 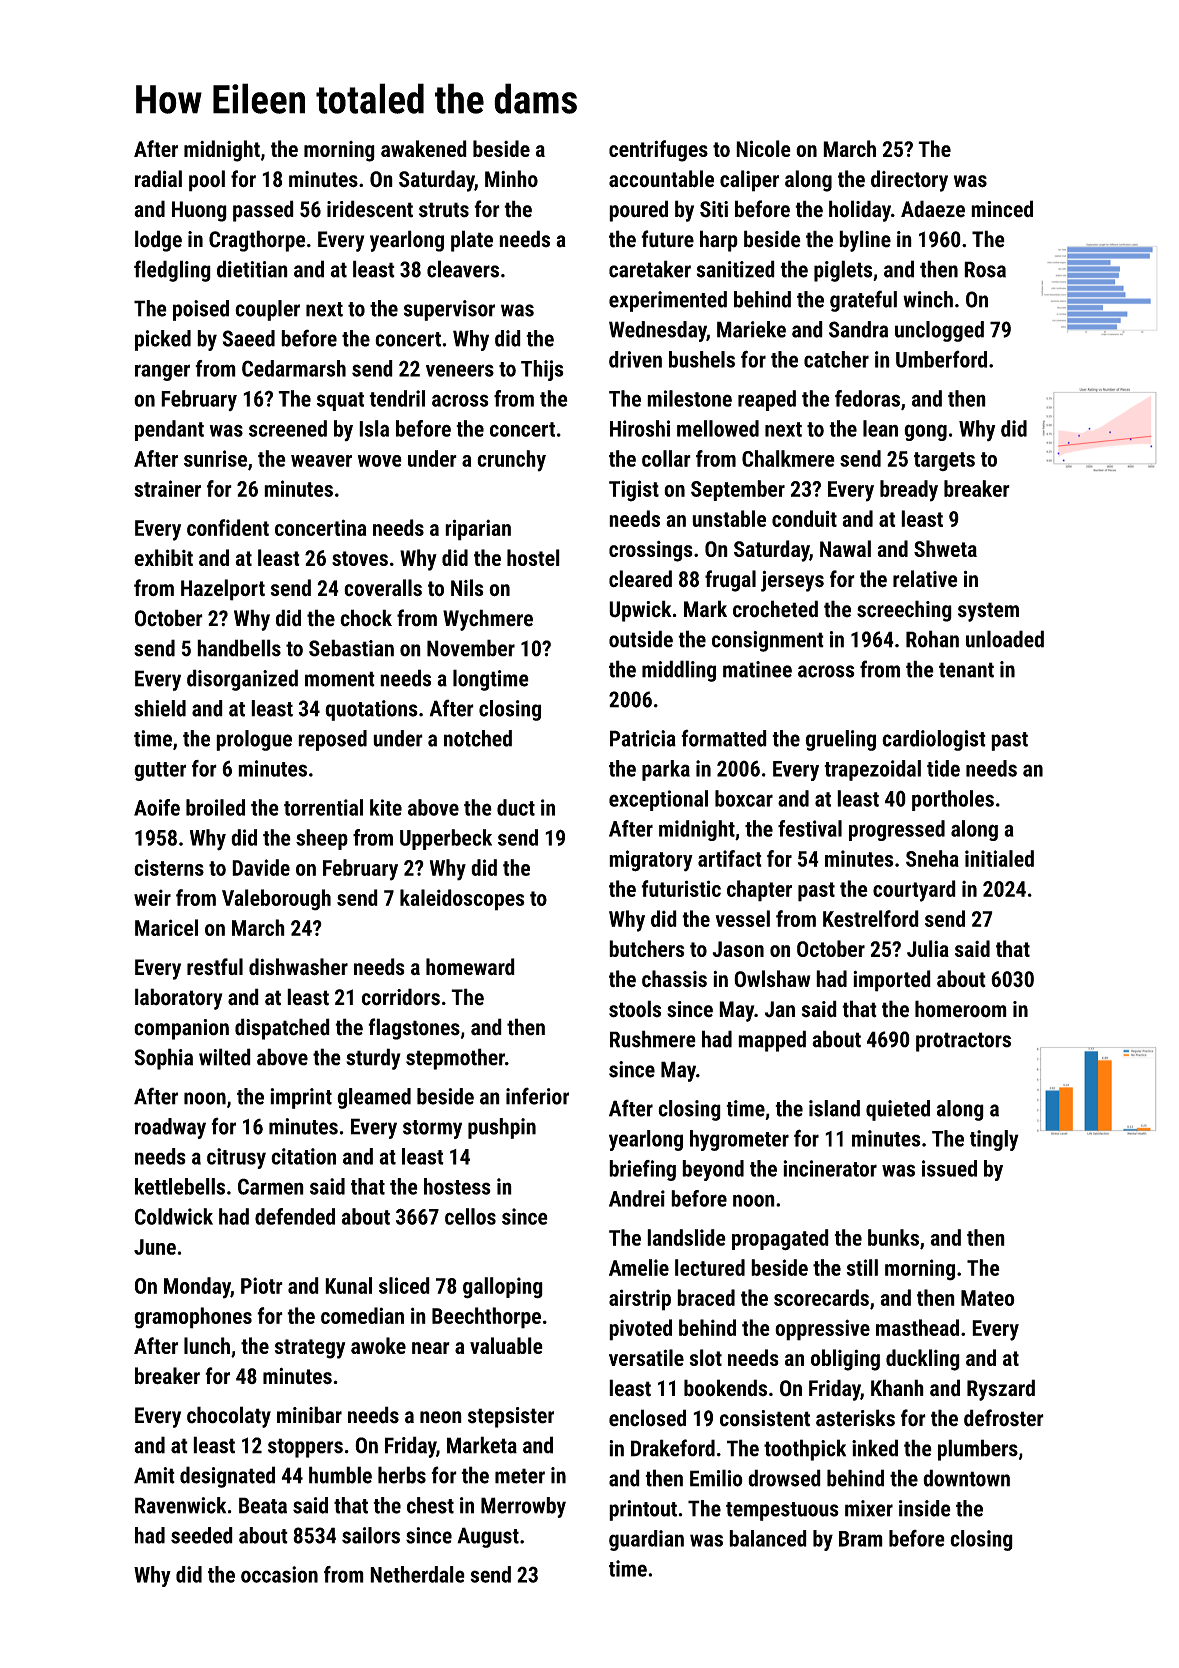 I want to click on pendant, so click(x=169, y=430).
